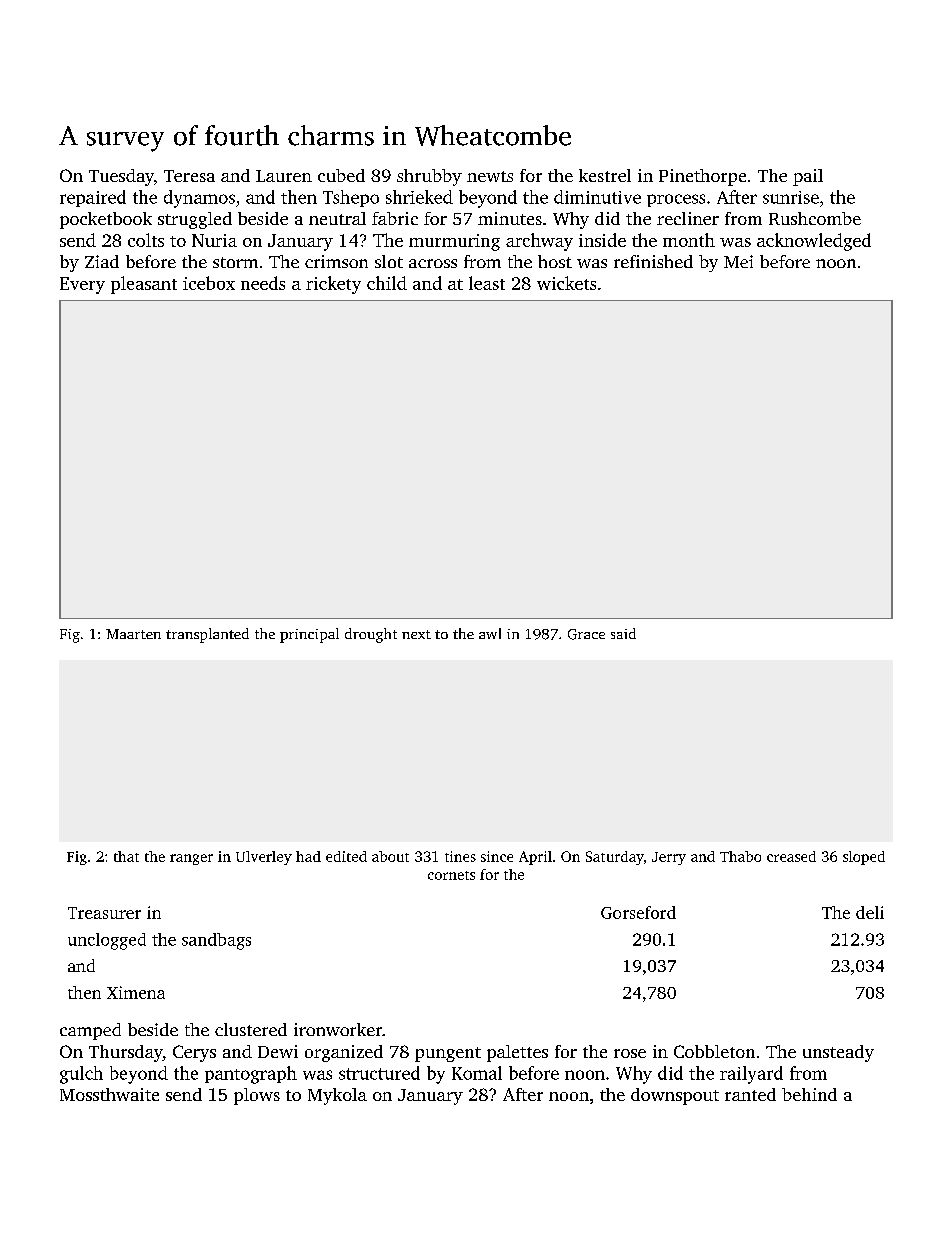 This screenshot has height=1233, width=952. Describe the element at coordinates (341, 175) in the screenshot. I see `cubed` at that location.
